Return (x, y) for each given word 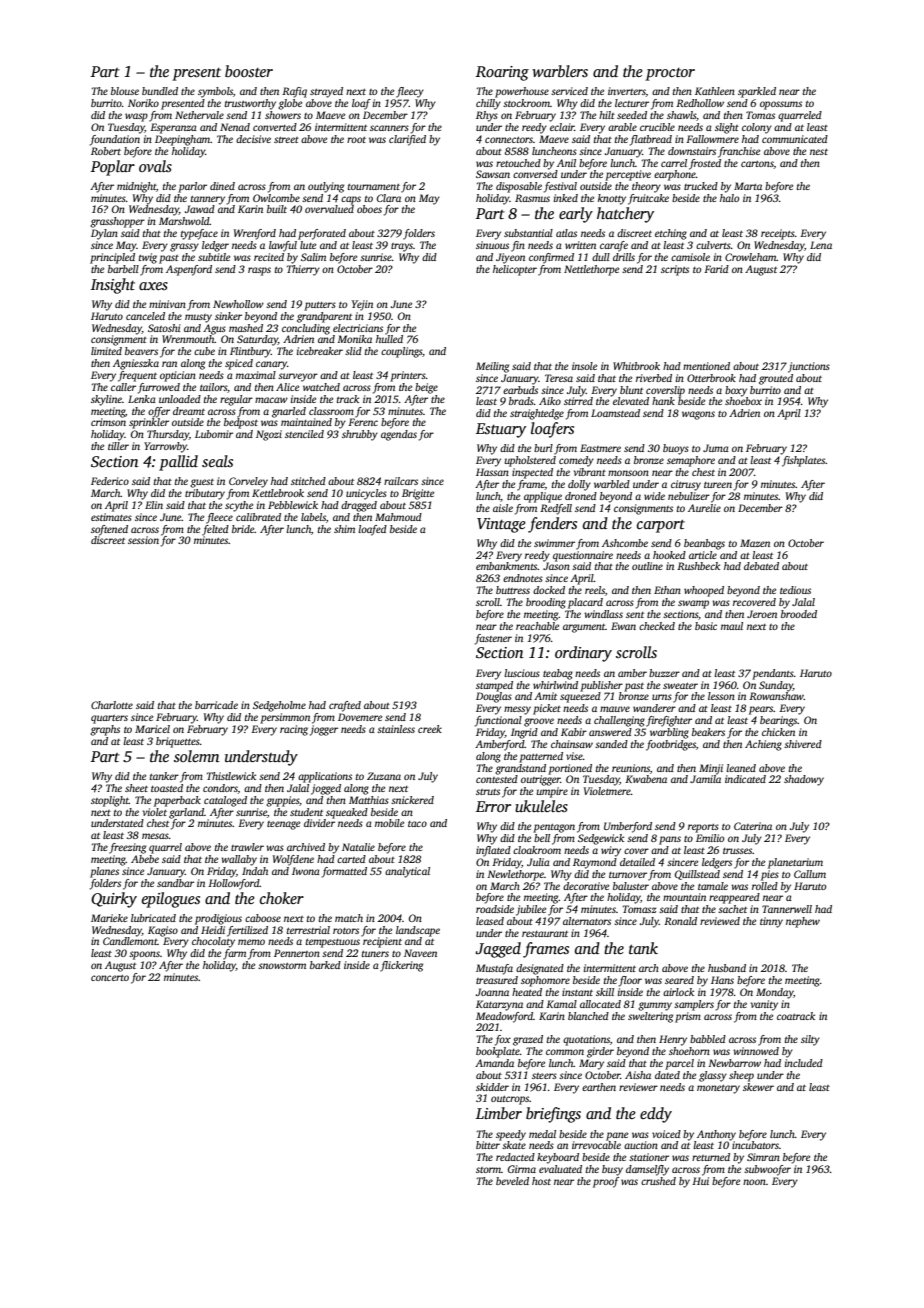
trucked (701, 186)
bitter (488, 1145)
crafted (345, 706)
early (576, 215)
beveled (512, 1181)
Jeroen (762, 614)
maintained (306, 422)
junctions (809, 367)
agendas (399, 435)
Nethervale (199, 115)
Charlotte (112, 705)
